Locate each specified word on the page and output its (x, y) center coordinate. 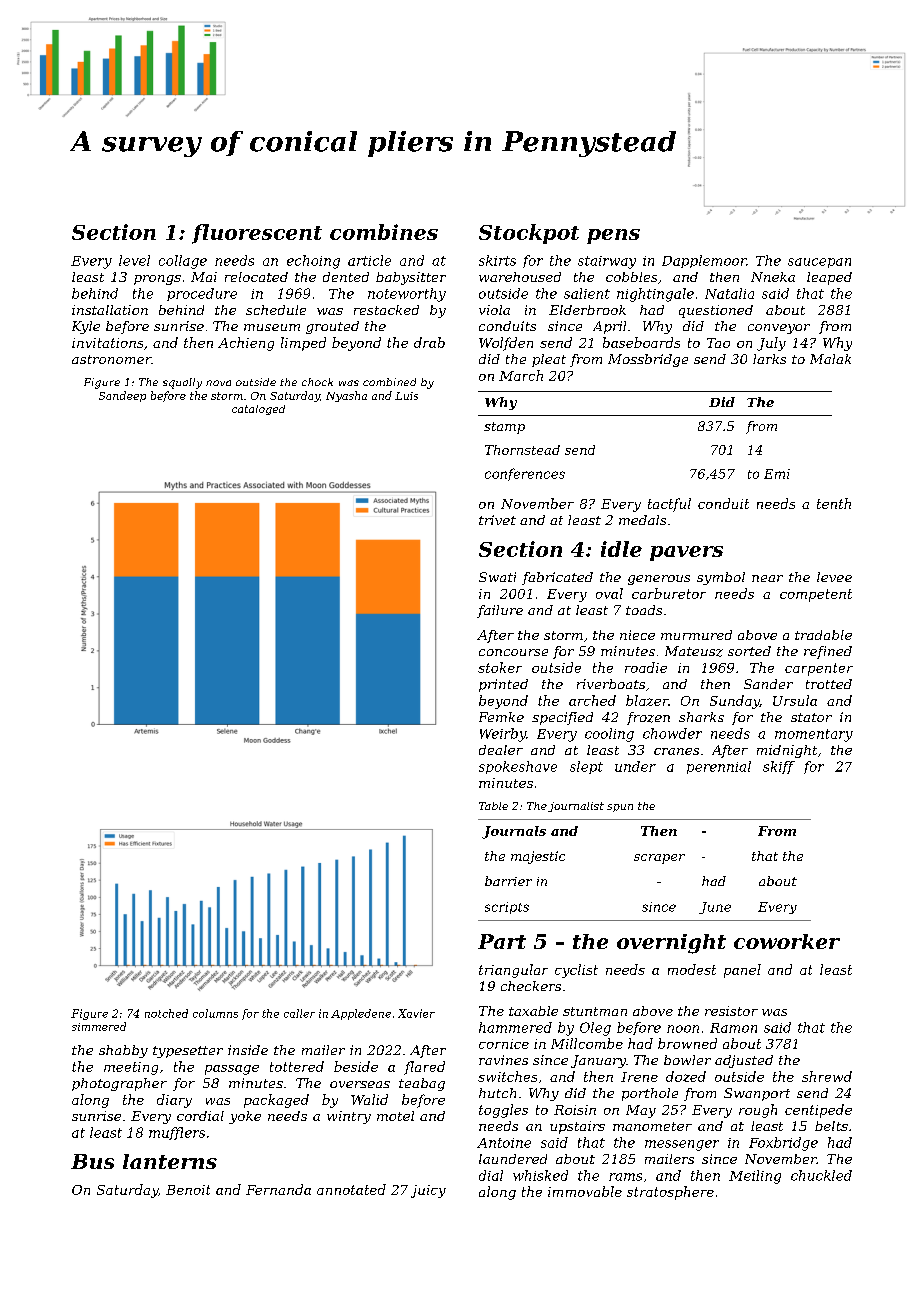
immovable (585, 1191)
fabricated (557, 578)
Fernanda (278, 1189)
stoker (500, 667)
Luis (406, 396)
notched (166, 1013)
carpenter (819, 669)
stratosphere (670, 1193)
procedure (202, 294)
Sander (768, 684)
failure (500, 611)
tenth (834, 503)
